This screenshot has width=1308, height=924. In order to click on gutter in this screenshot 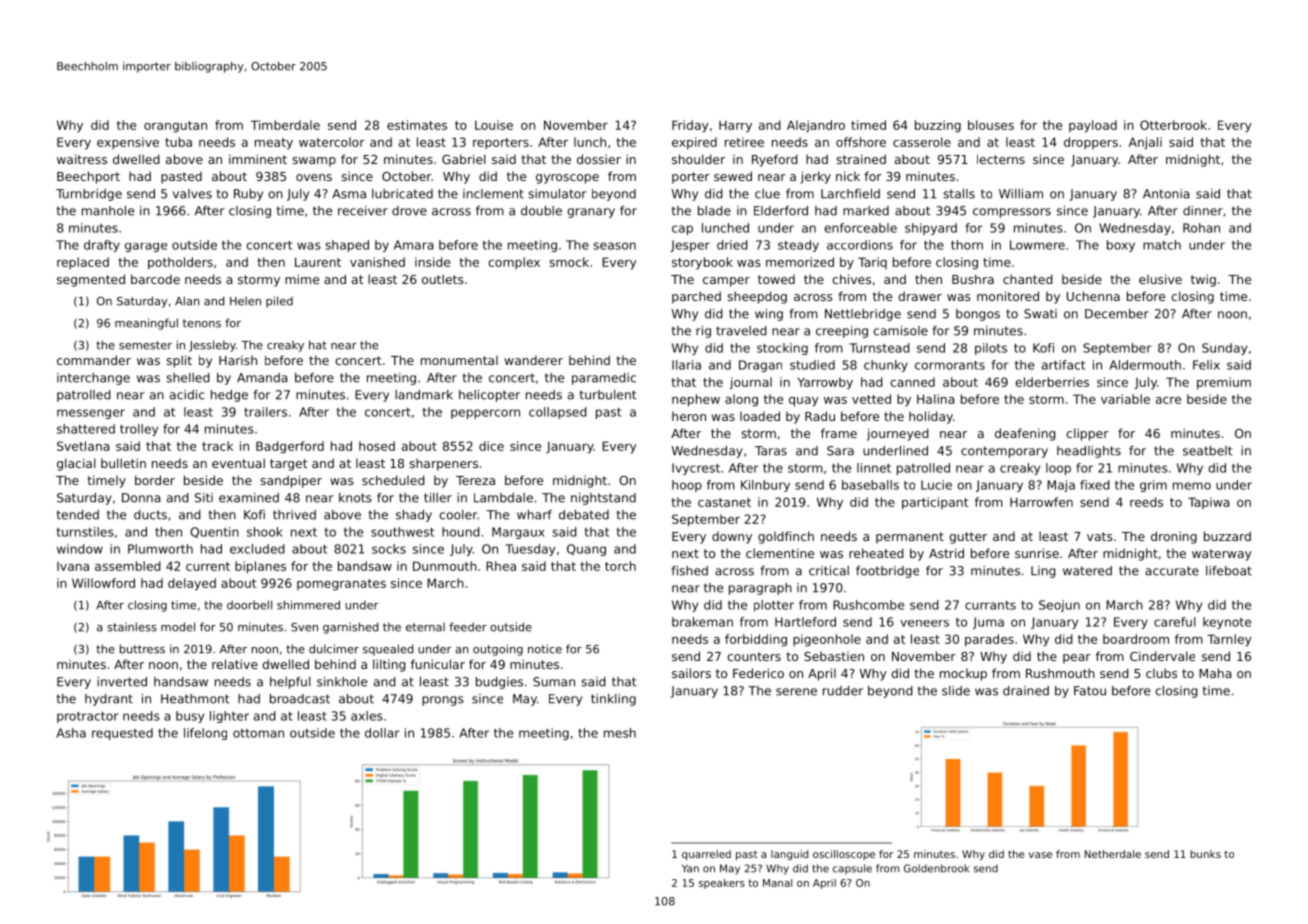, I will do `click(968, 538)`.
